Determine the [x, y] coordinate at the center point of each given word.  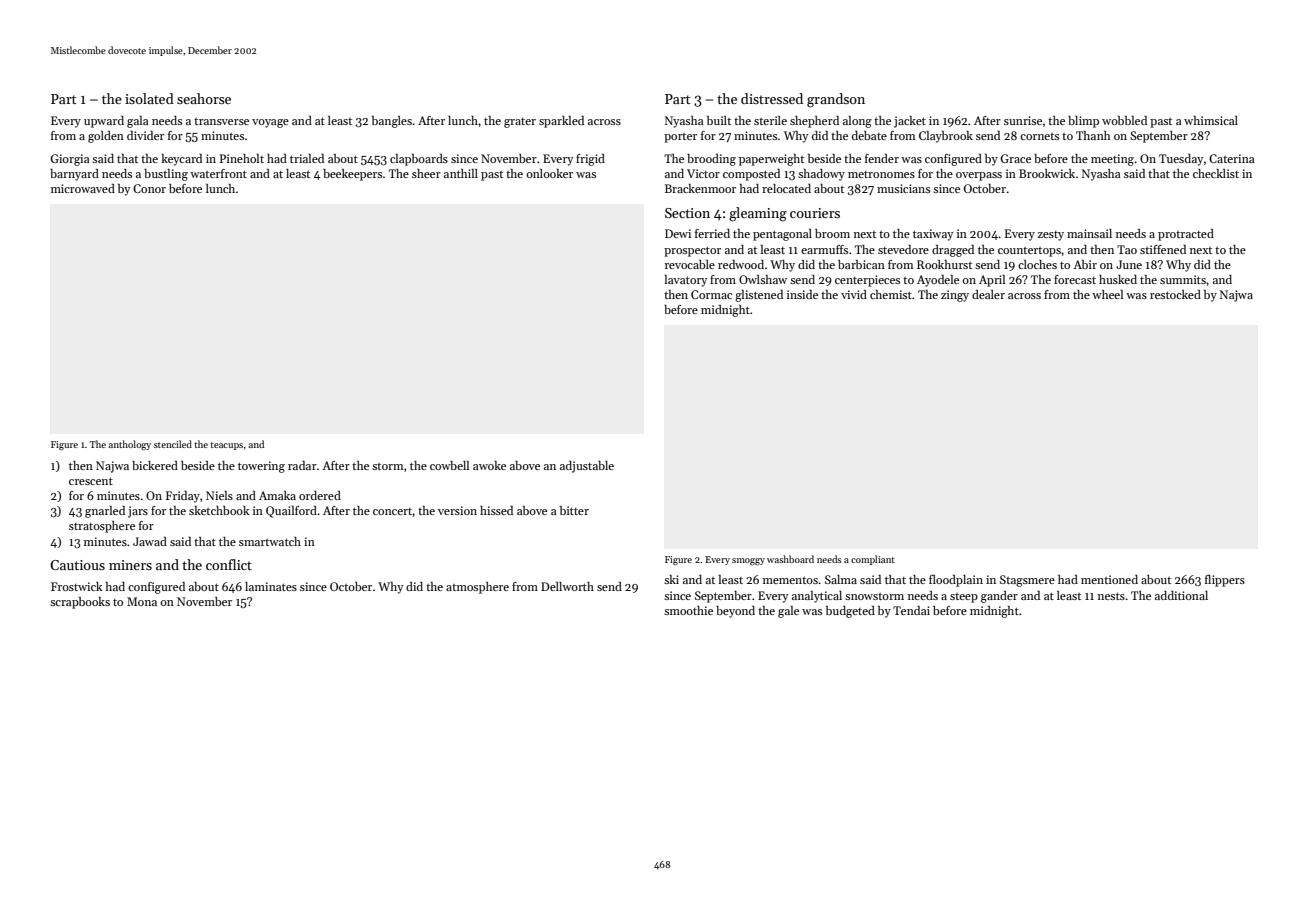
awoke [489, 465]
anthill [461, 173]
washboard [790, 559]
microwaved [83, 188]
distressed [772, 98]
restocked [1175, 294]
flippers [1225, 581]
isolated [149, 98]
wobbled [1124, 120]
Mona [142, 601]
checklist [1216, 173]
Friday [183, 497]
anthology [130, 445]
